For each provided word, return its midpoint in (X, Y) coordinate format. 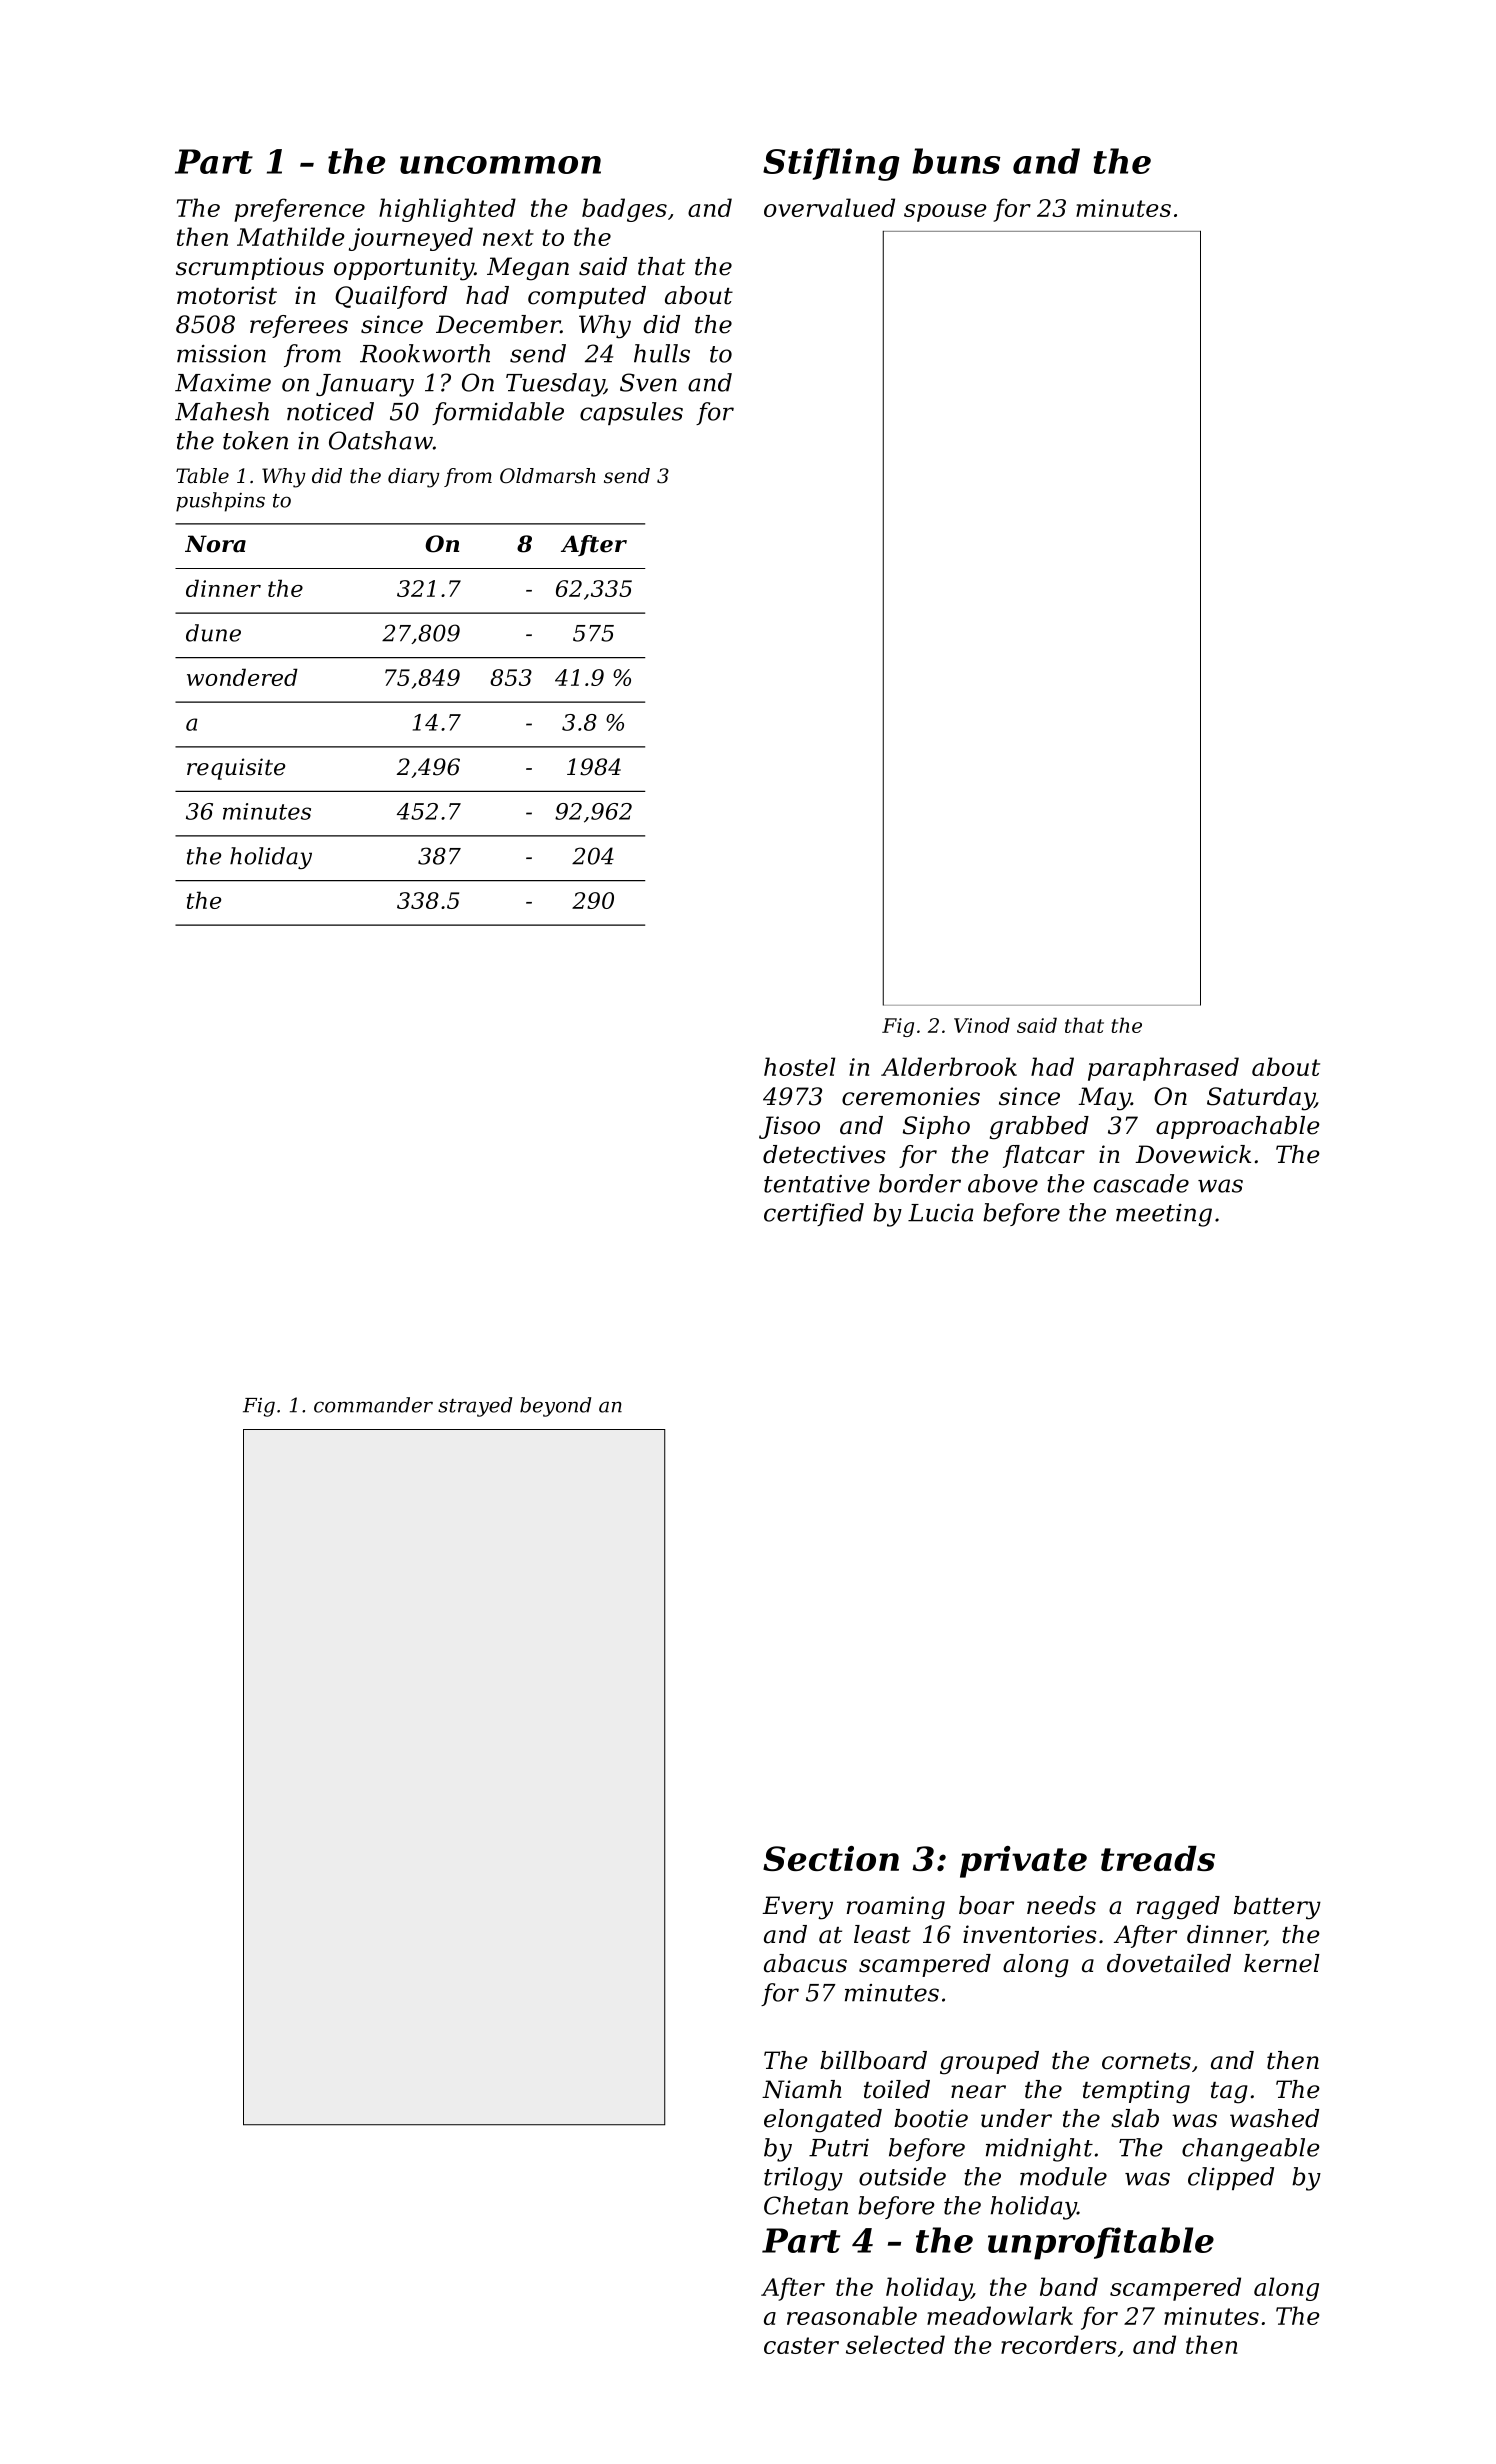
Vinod (982, 1025)
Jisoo (789, 1127)
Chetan (806, 2205)
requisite (236, 769)
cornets (1146, 2061)
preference (299, 210)
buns (956, 161)
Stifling (831, 164)
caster (801, 2345)
